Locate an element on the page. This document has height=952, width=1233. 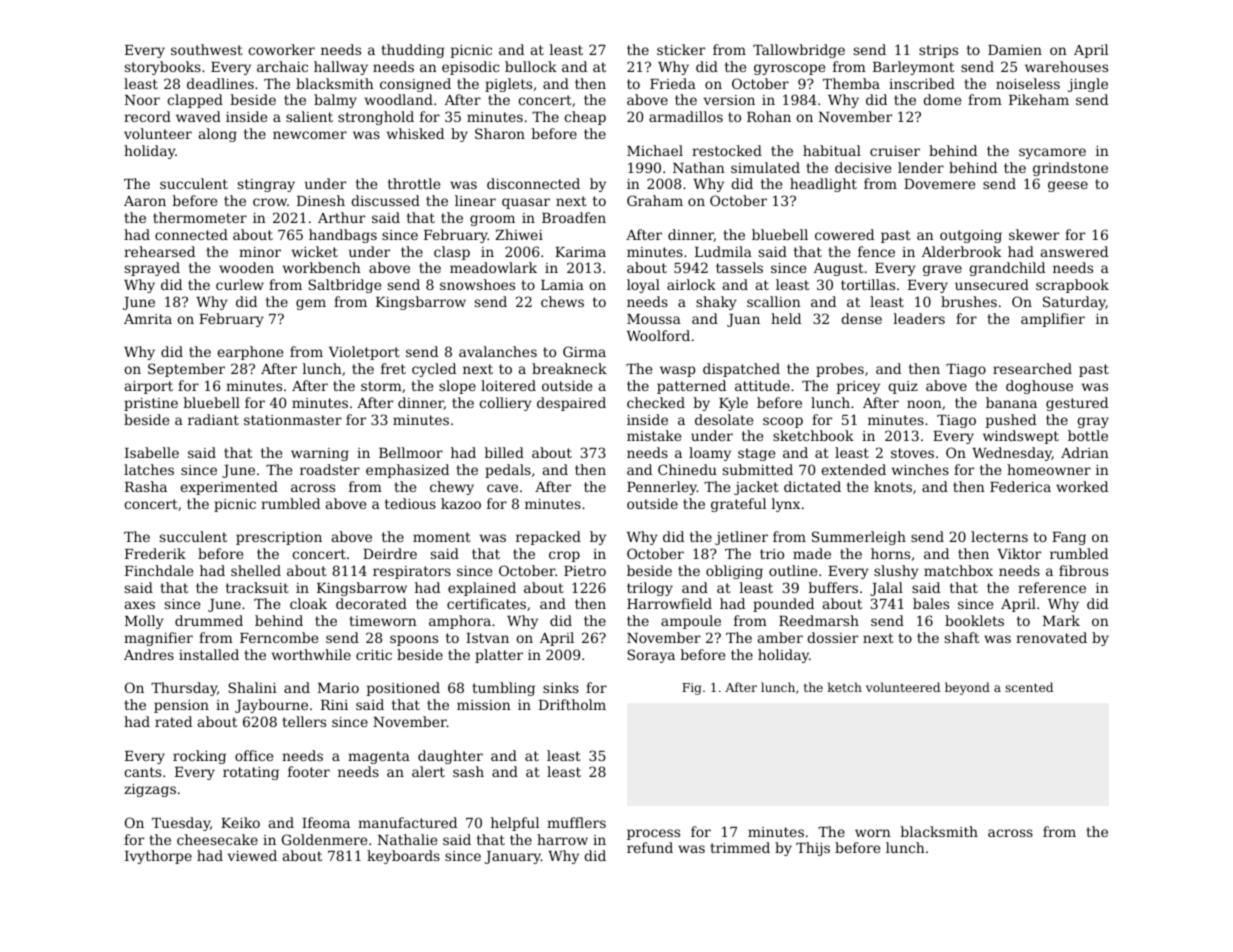
Rohan is located at coordinates (769, 116).
